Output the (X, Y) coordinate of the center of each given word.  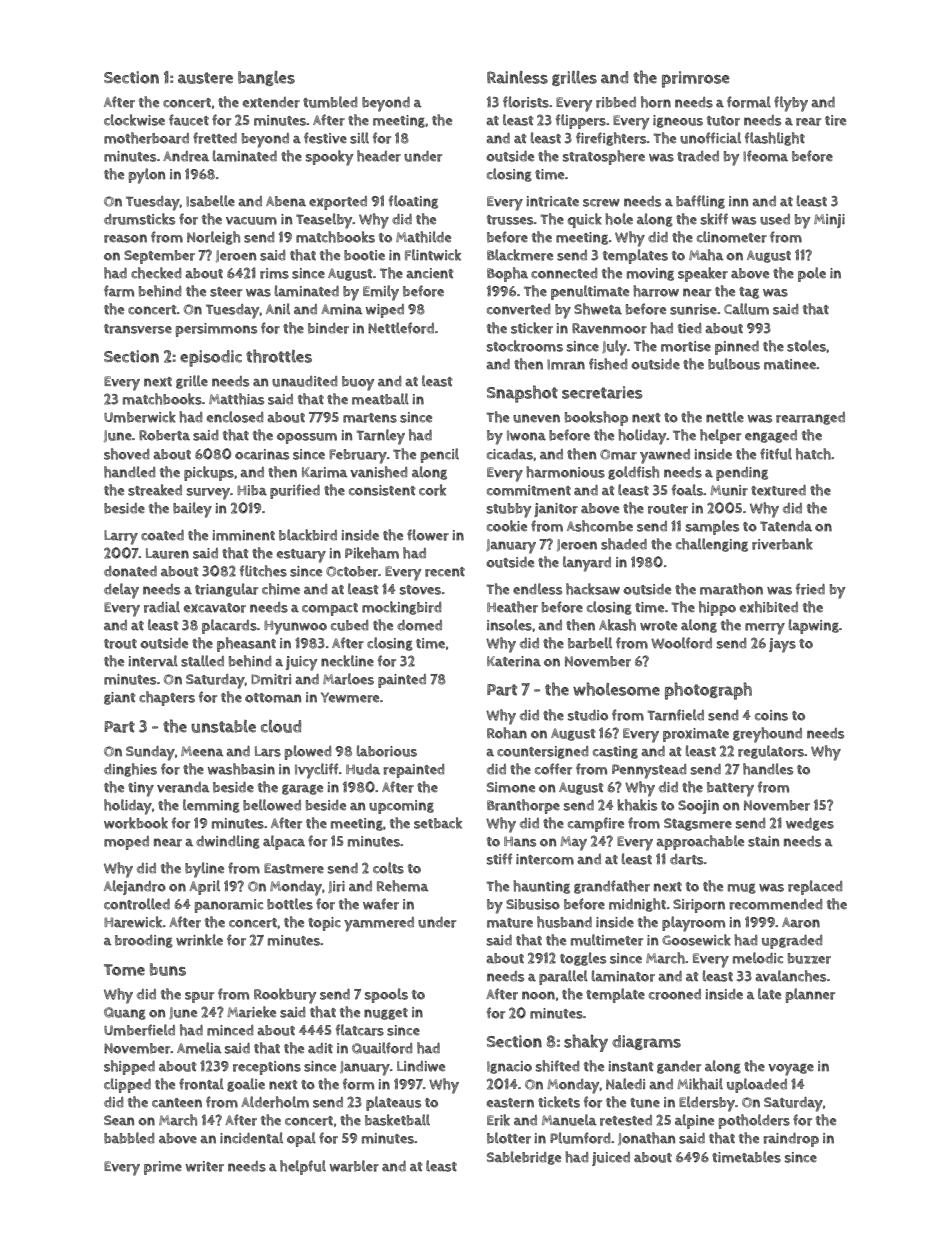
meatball (380, 399)
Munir (729, 490)
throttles (279, 356)
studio (588, 715)
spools (386, 995)
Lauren (167, 553)
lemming (211, 806)
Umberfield (139, 1030)
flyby (791, 104)
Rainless (517, 77)
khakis (637, 805)
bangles (266, 78)
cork (432, 490)
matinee (790, 364)
